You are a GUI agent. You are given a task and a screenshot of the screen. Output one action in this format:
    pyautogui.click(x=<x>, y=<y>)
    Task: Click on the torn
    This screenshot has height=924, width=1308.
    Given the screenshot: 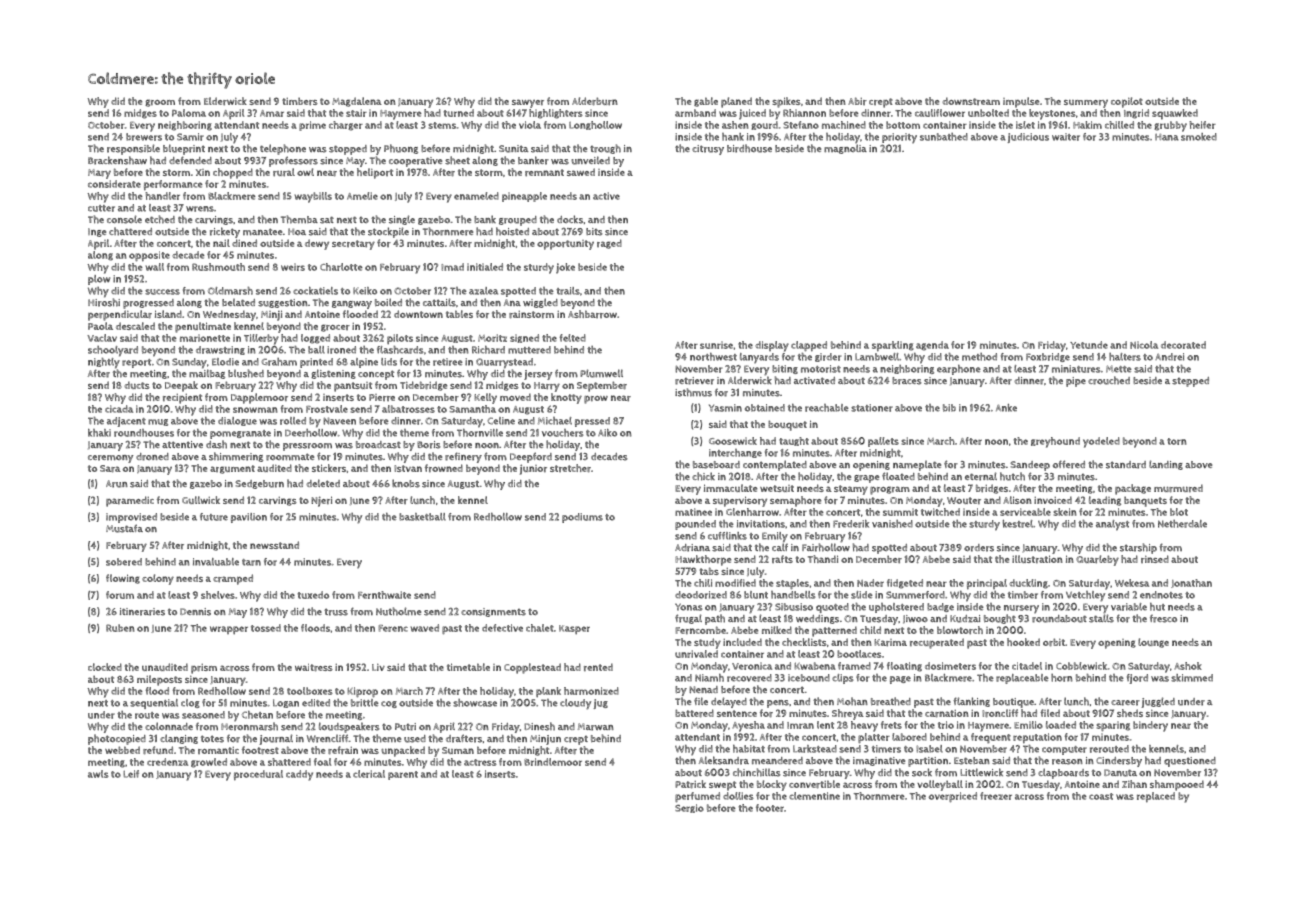 What is the action you would take?
    pyautogui.click(x=1176, y=441)
